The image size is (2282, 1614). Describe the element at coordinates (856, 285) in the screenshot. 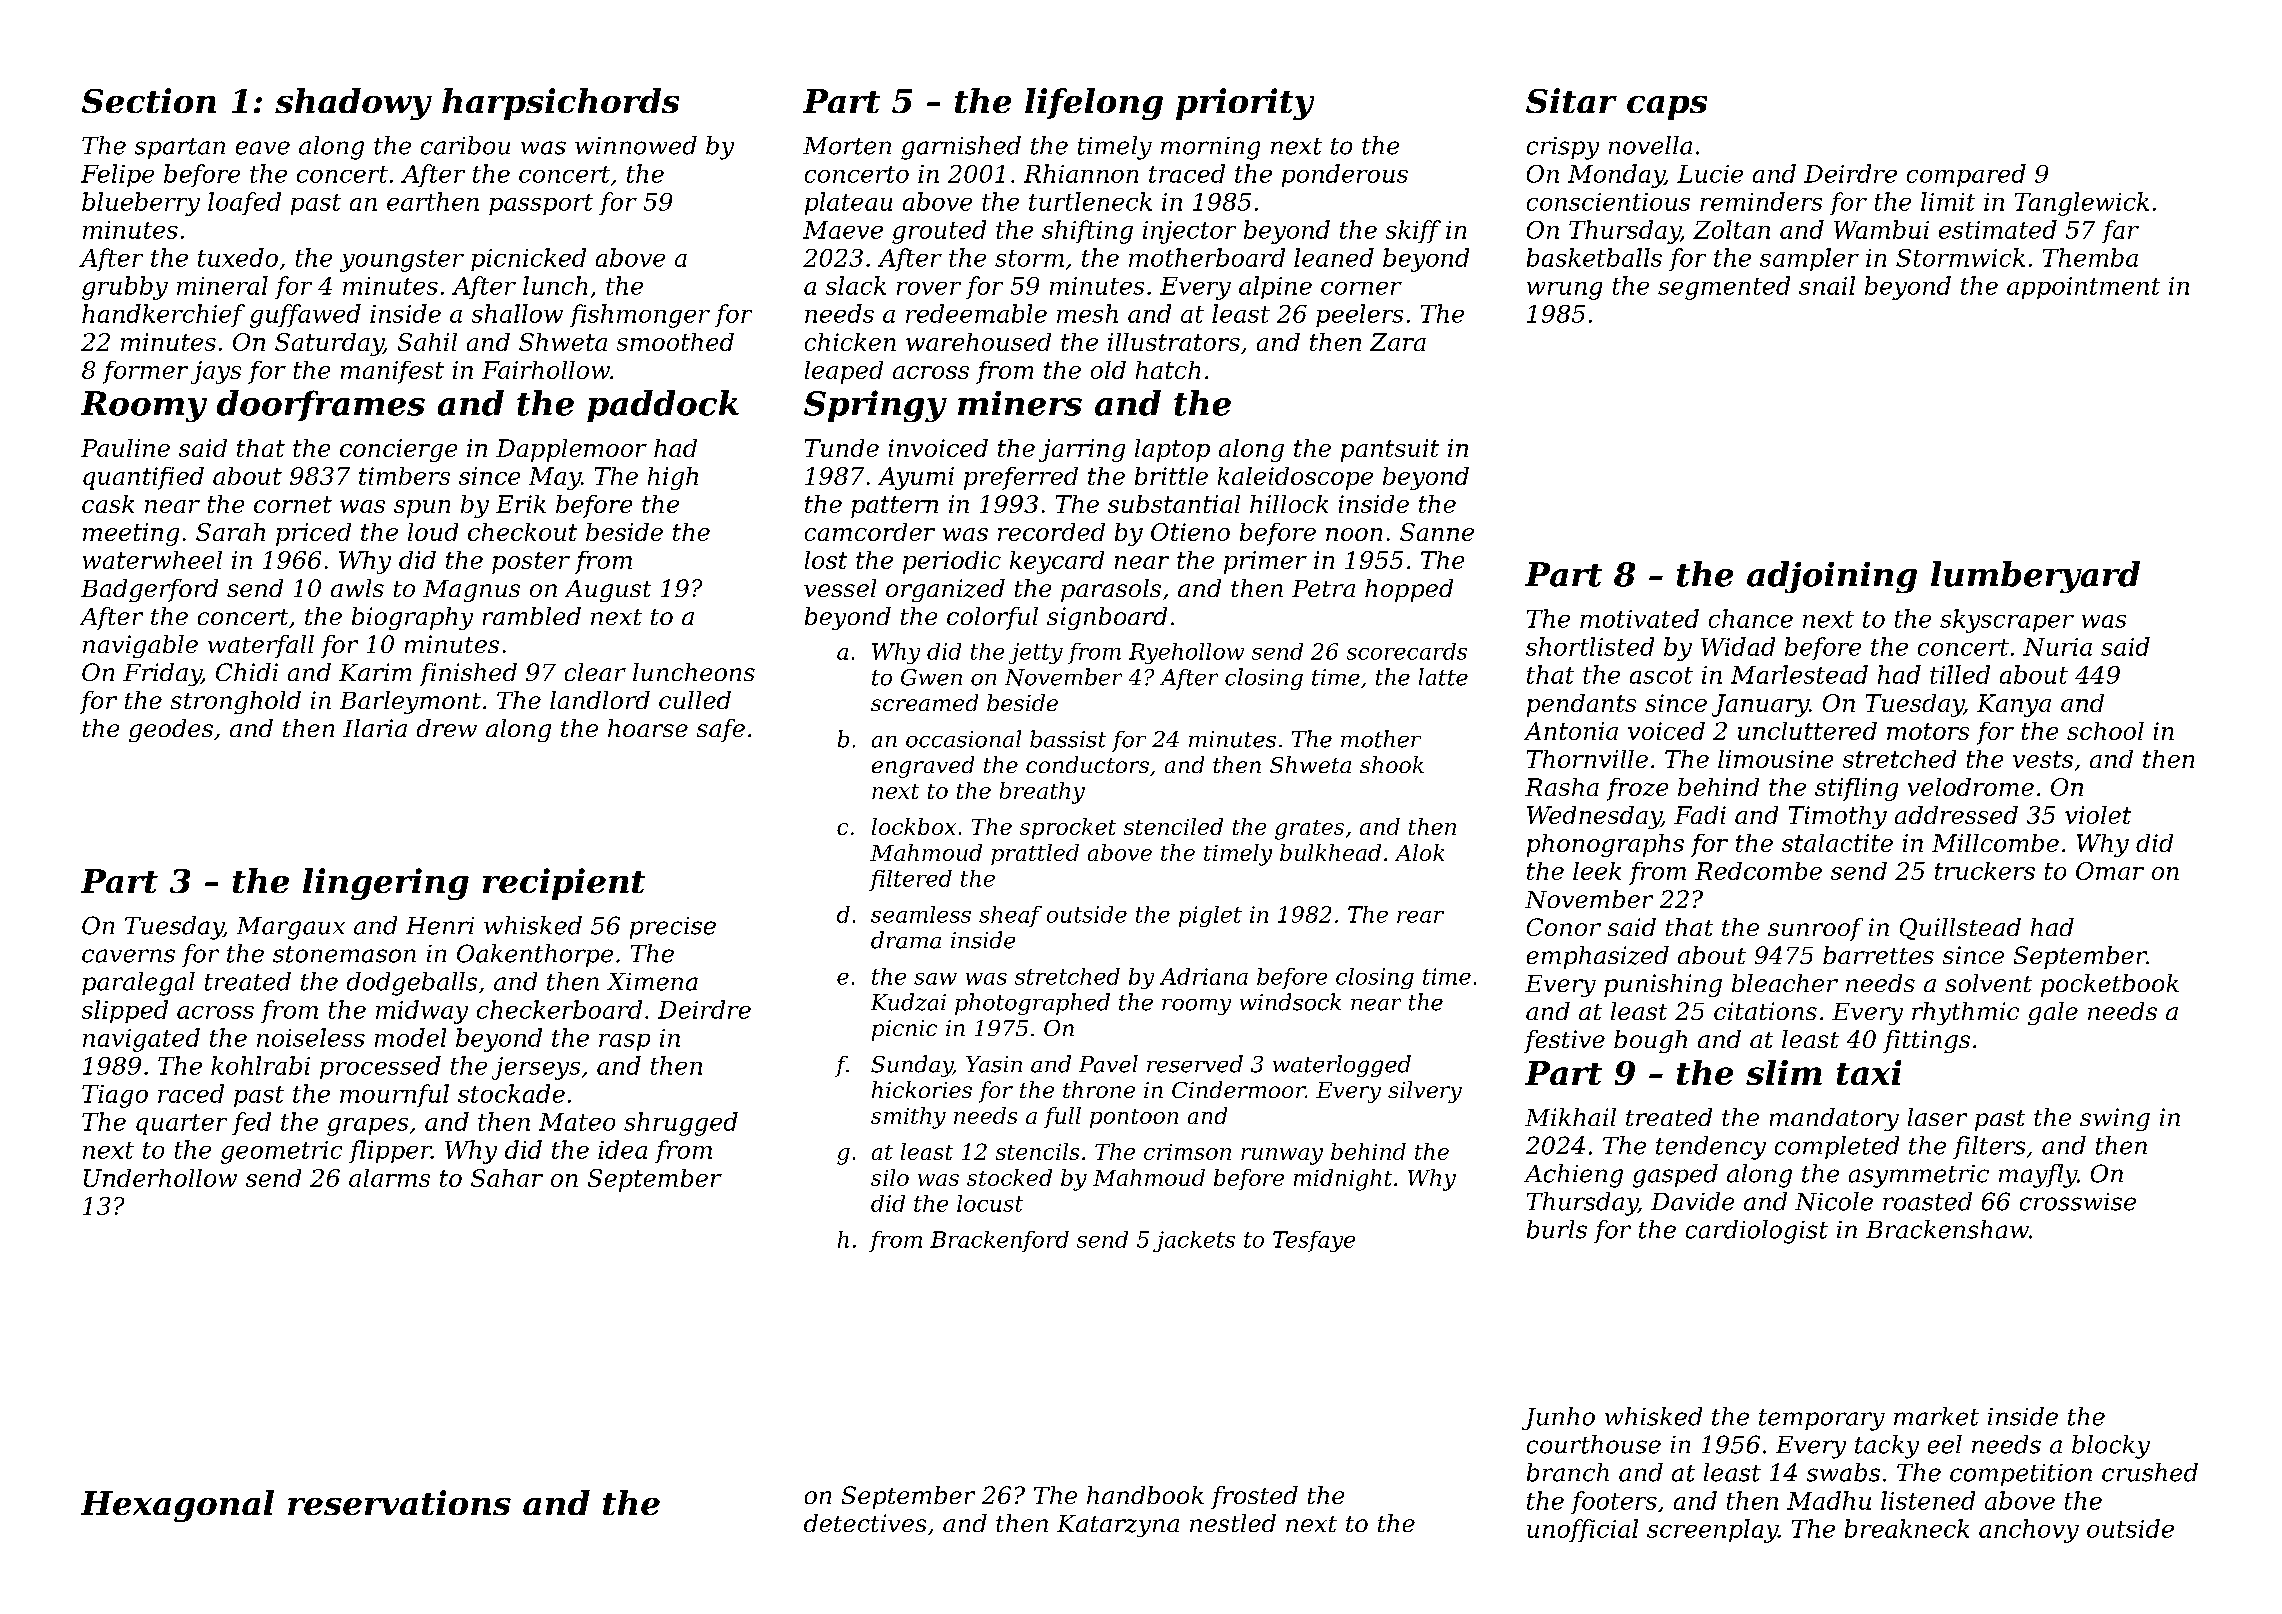

I see `slack` at that location.
